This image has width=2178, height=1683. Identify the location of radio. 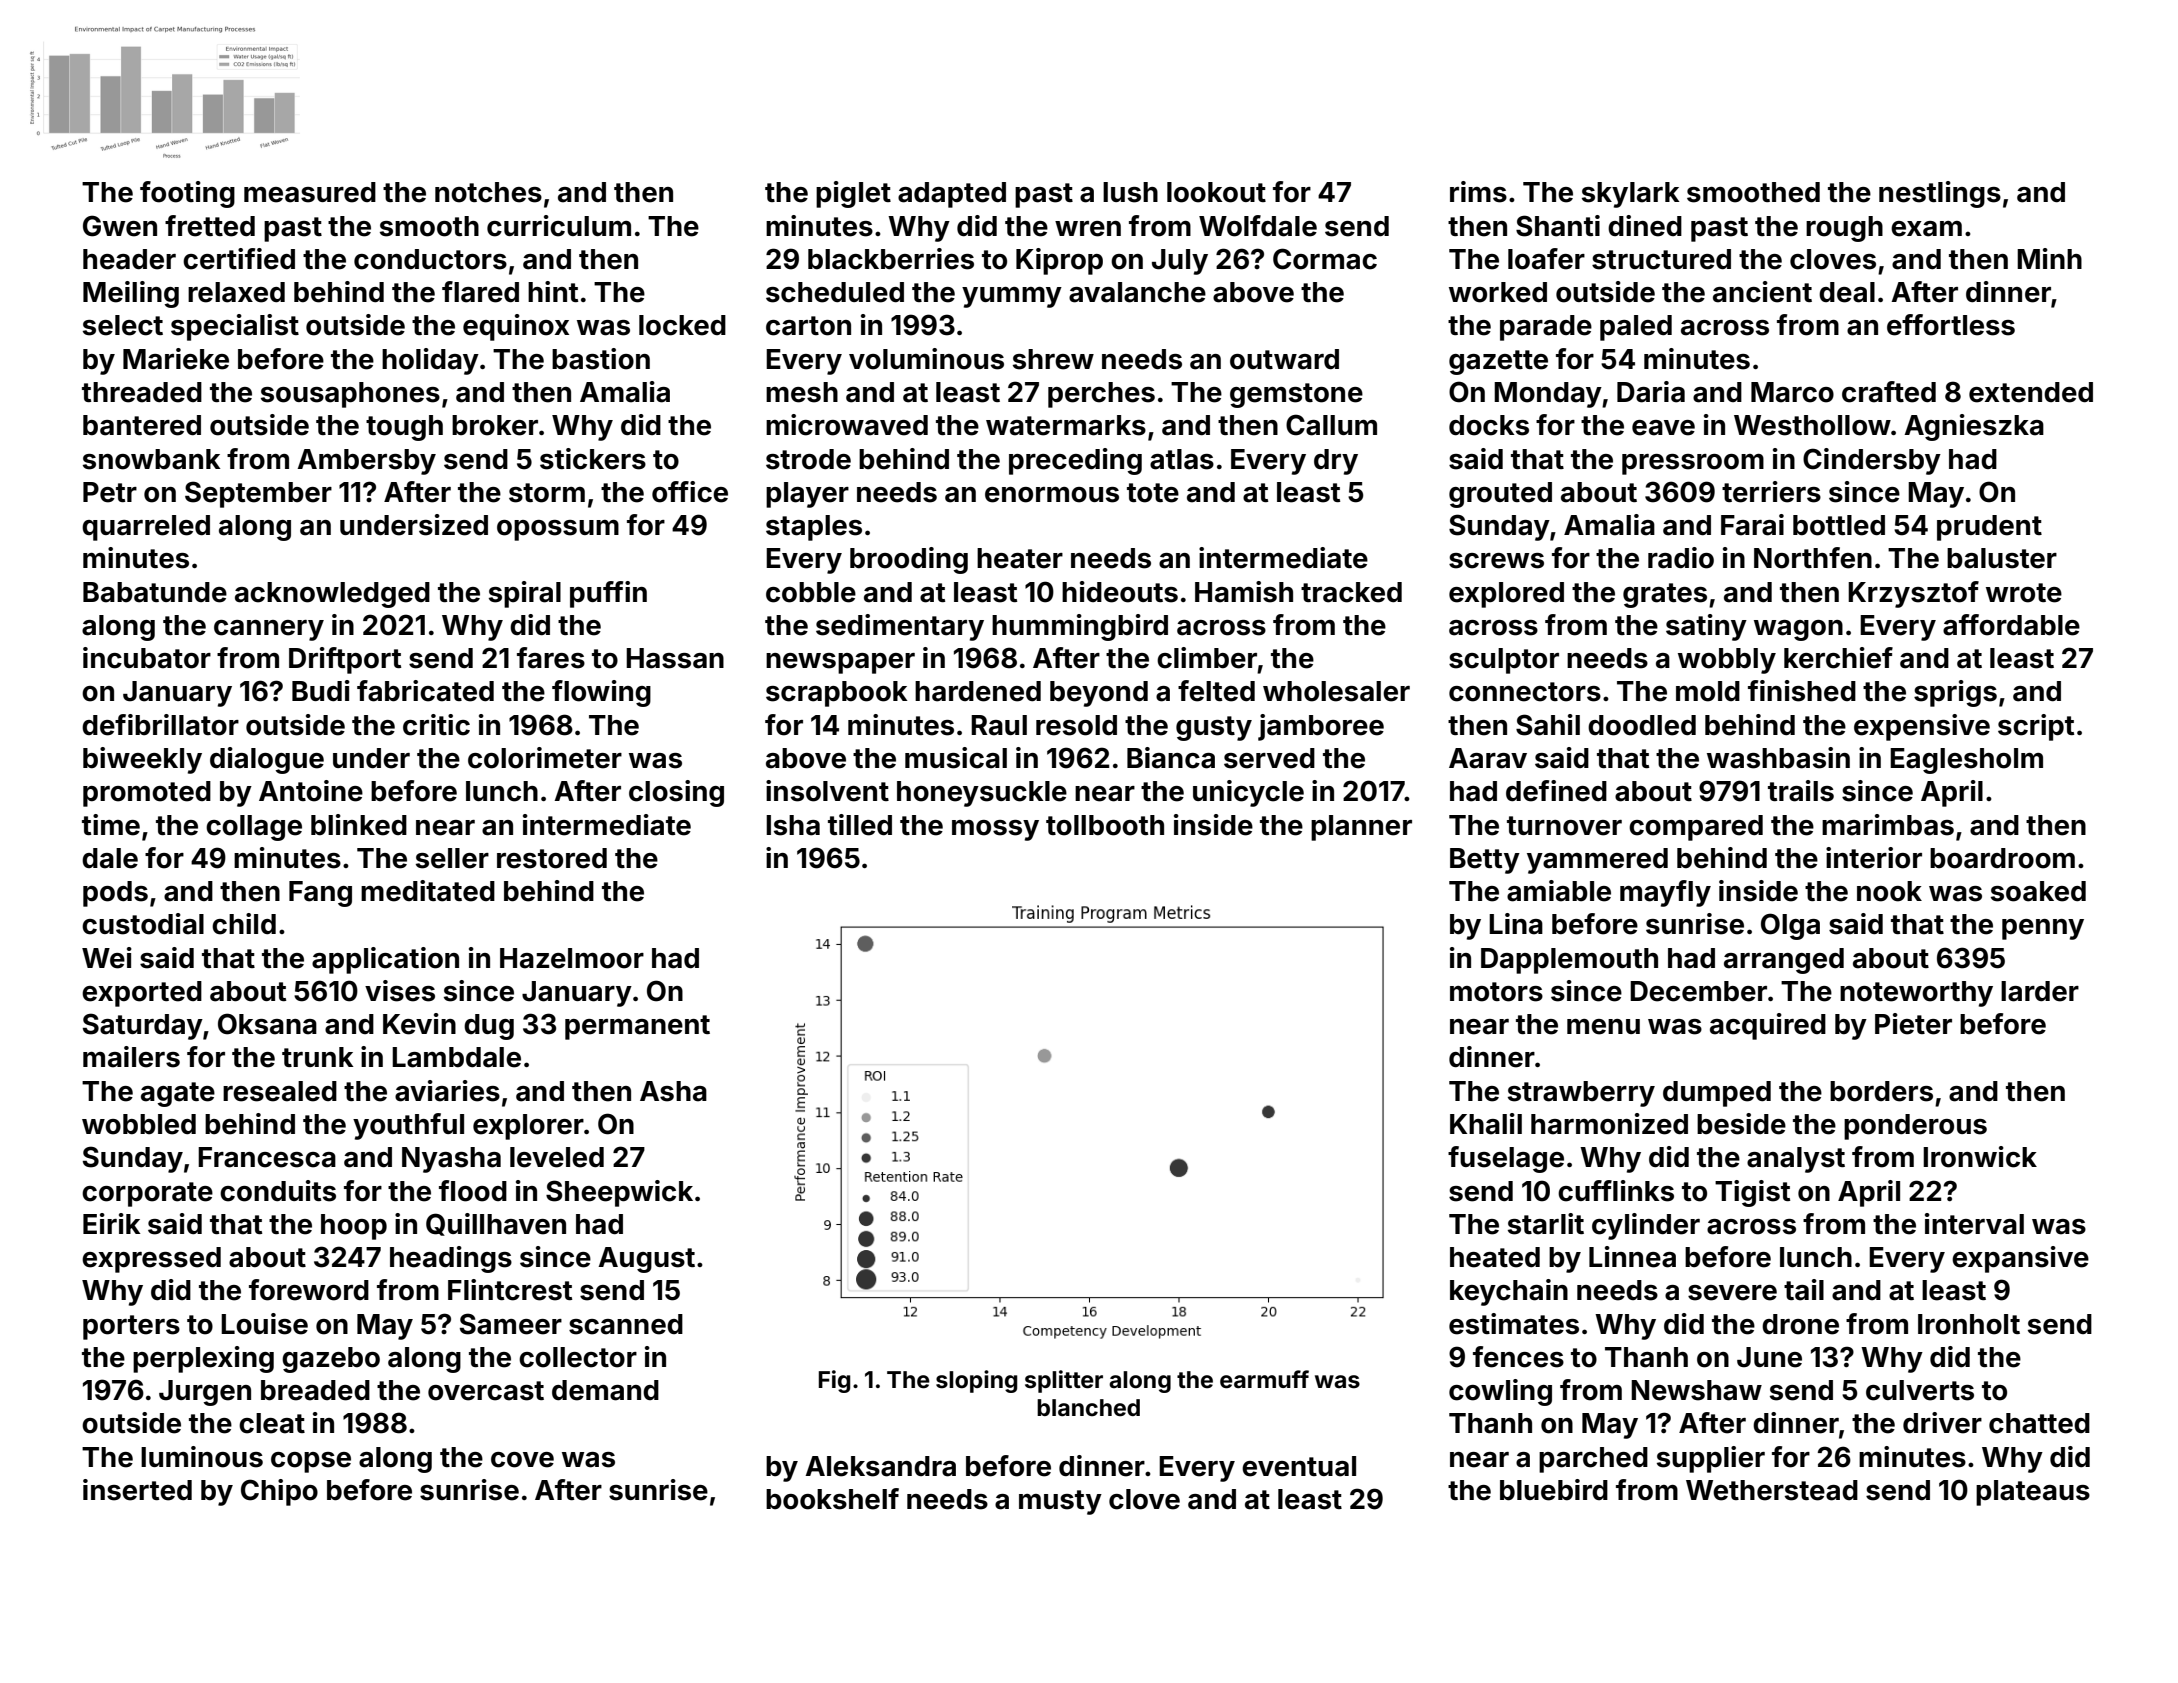
(1681, 558).
